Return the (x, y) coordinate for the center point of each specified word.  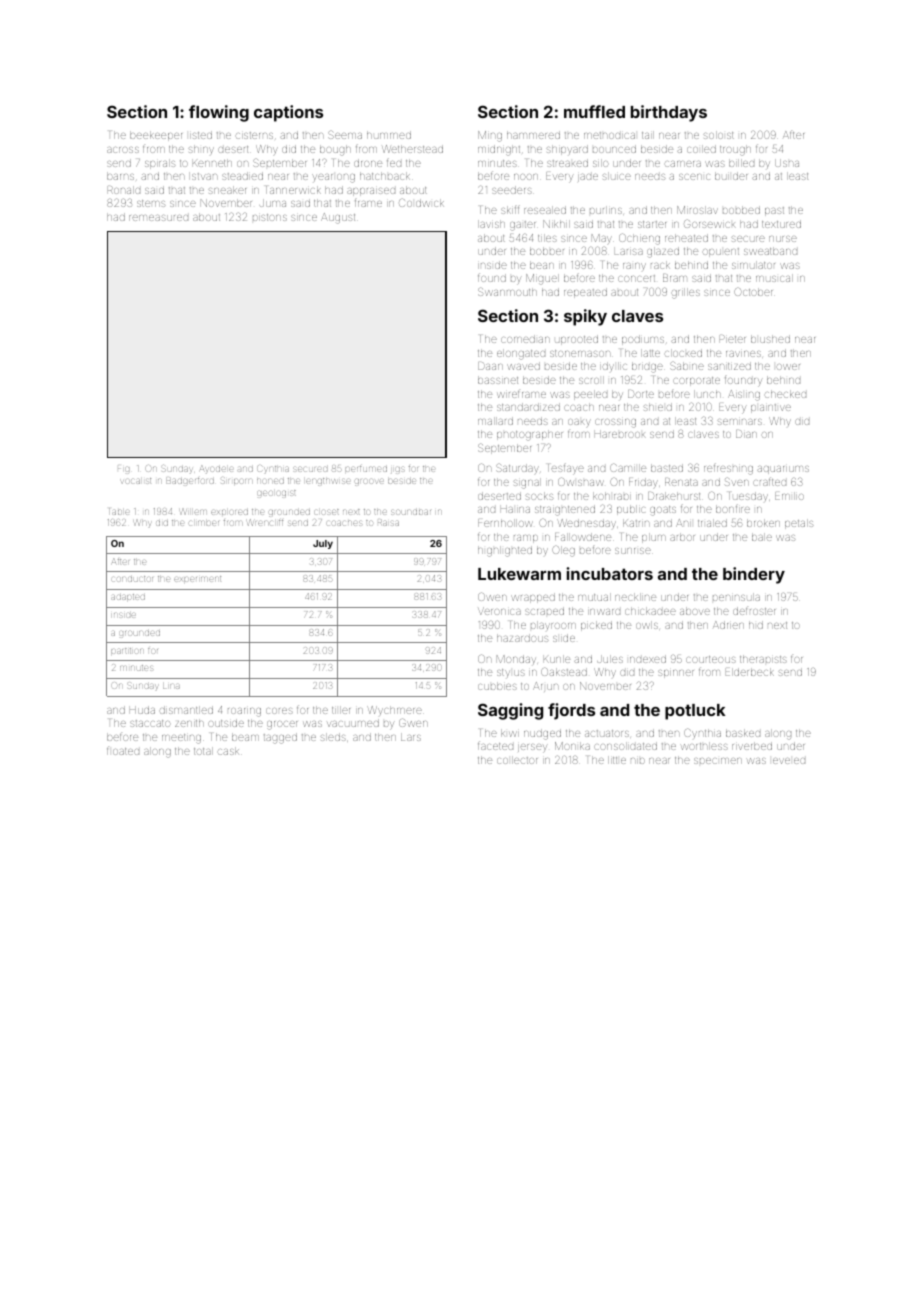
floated (123, 751)
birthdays (669, 113)
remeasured (158, 218)
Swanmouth (507, 291)
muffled (594, 111)
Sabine (687, 366)
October (753, 292)
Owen (492, 596)
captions (288, 113)
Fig (124, 470)
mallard (495, 421)
